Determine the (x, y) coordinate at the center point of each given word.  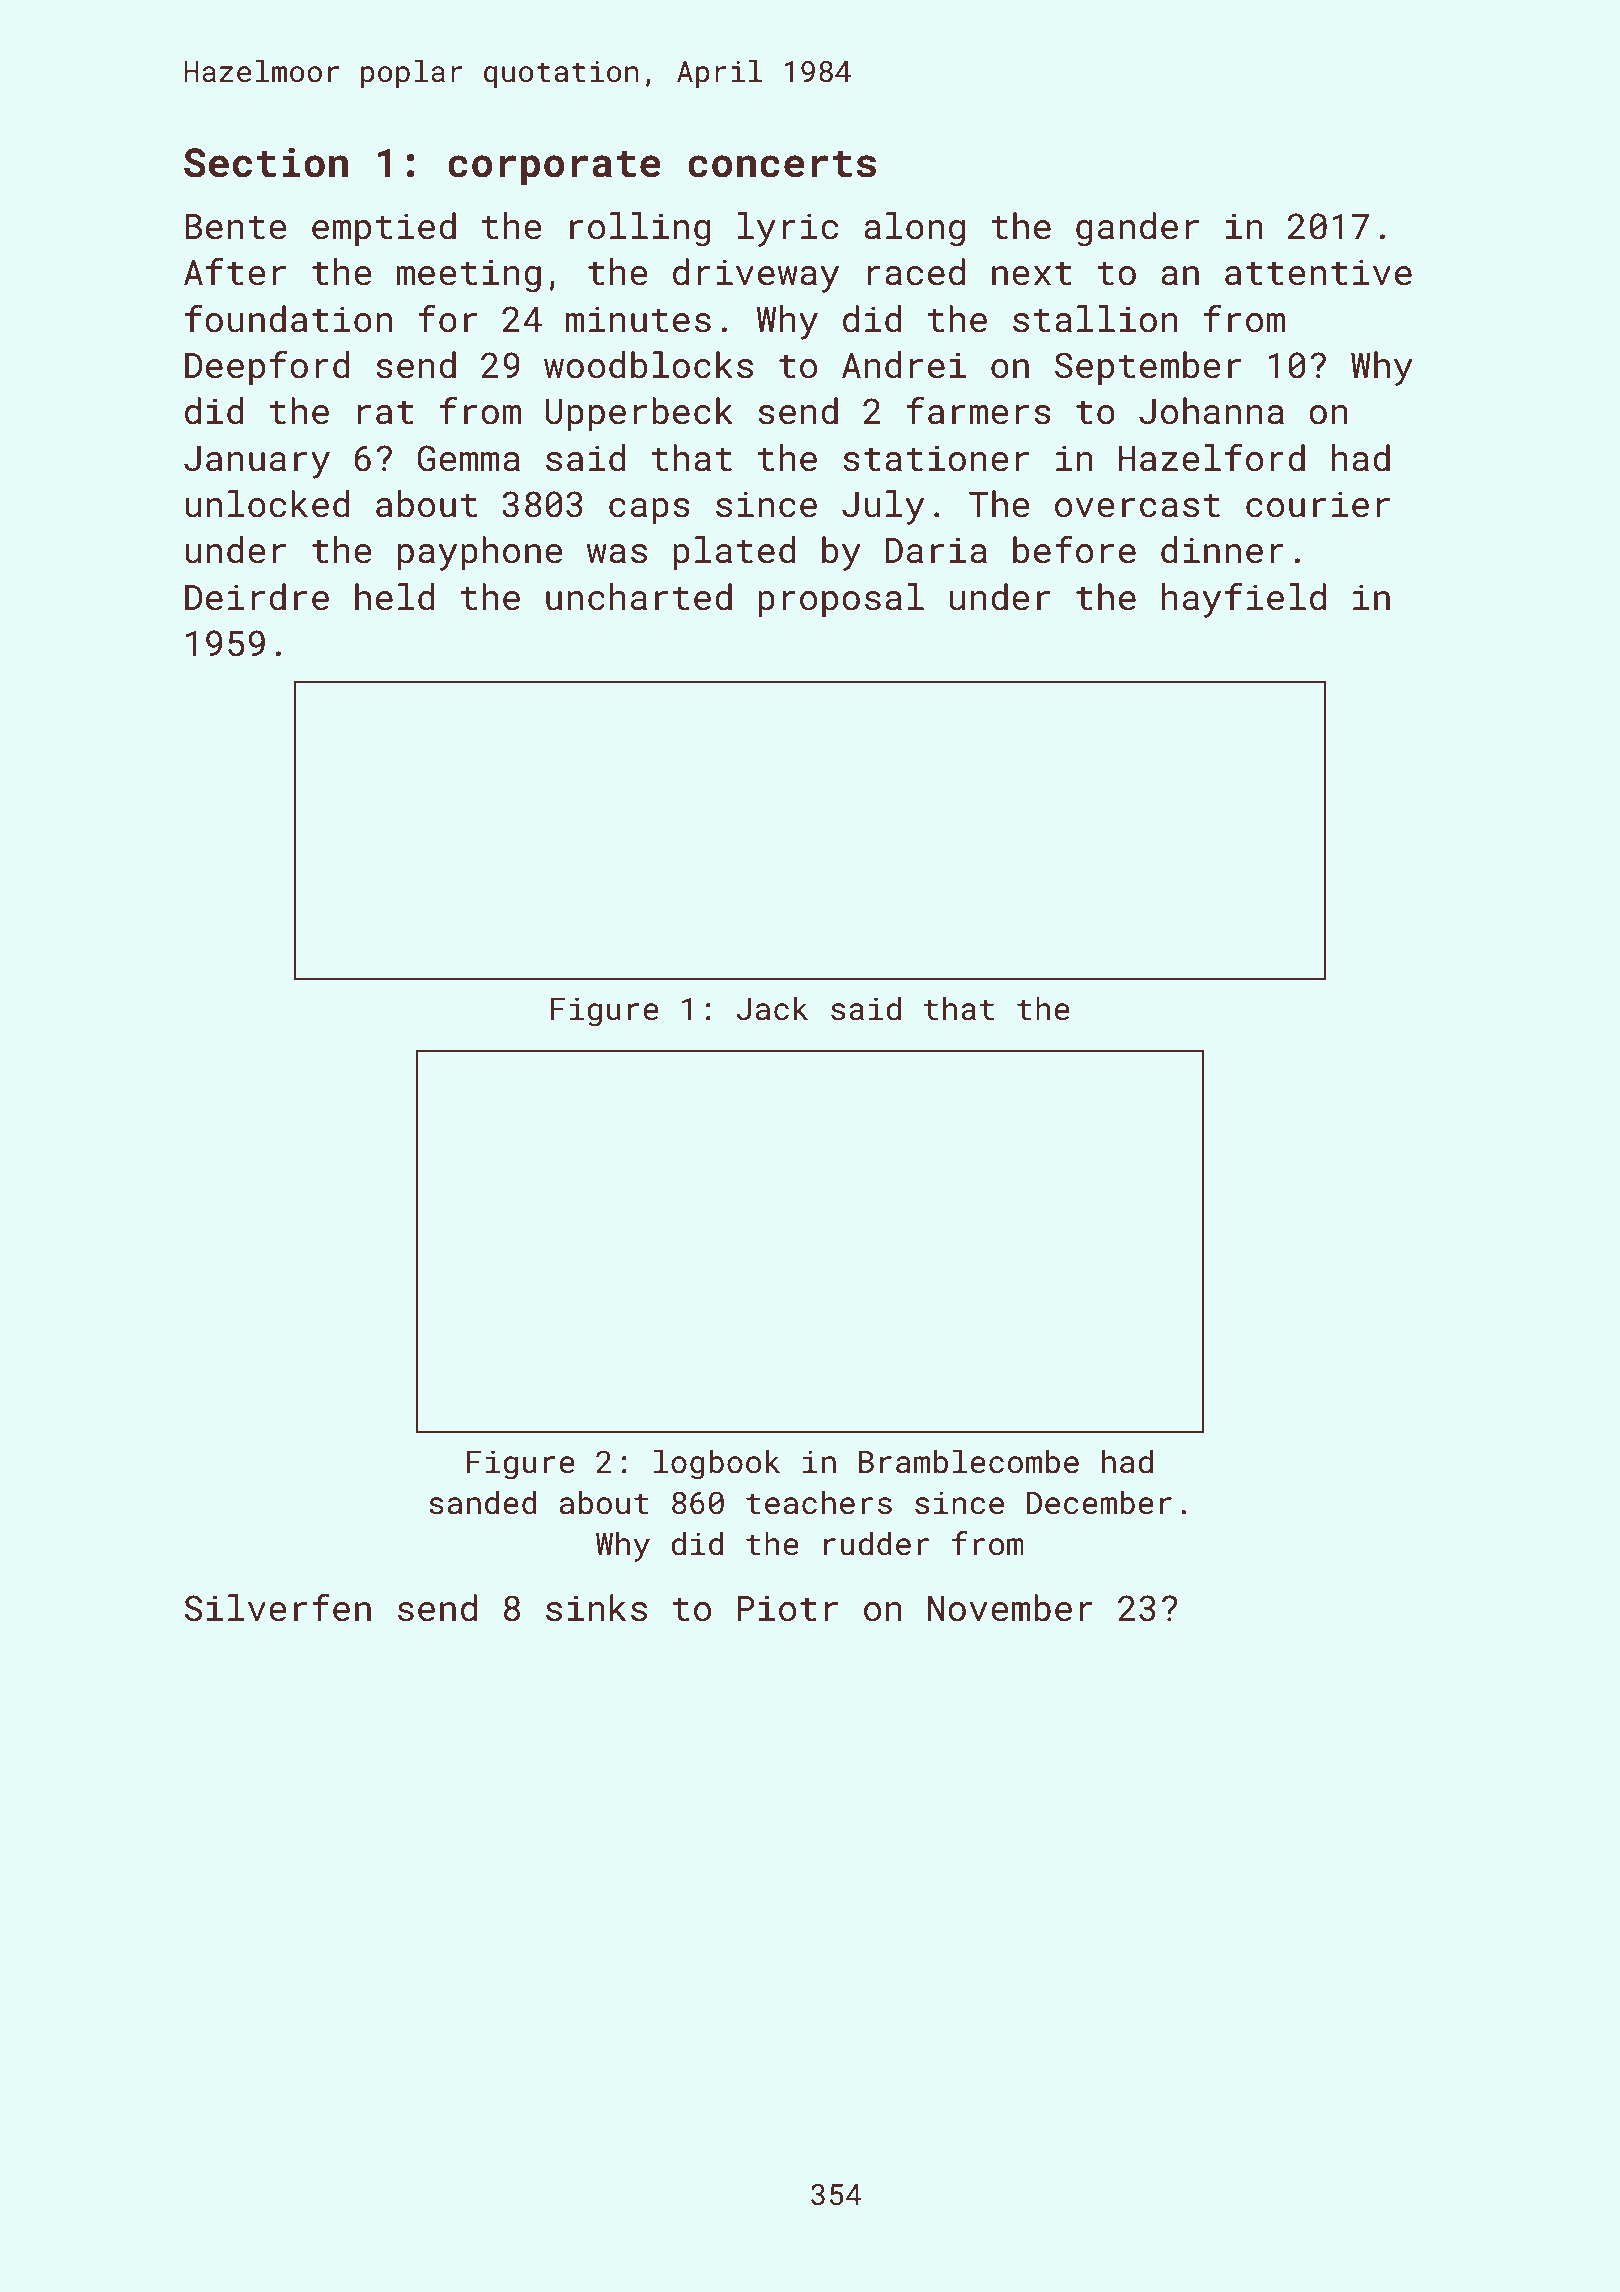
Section (266, 162)
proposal (841, 600)
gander (1137, 229)
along (914, 229)
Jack (772, 1008)
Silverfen (277, 1607)
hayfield (1244, 600)
